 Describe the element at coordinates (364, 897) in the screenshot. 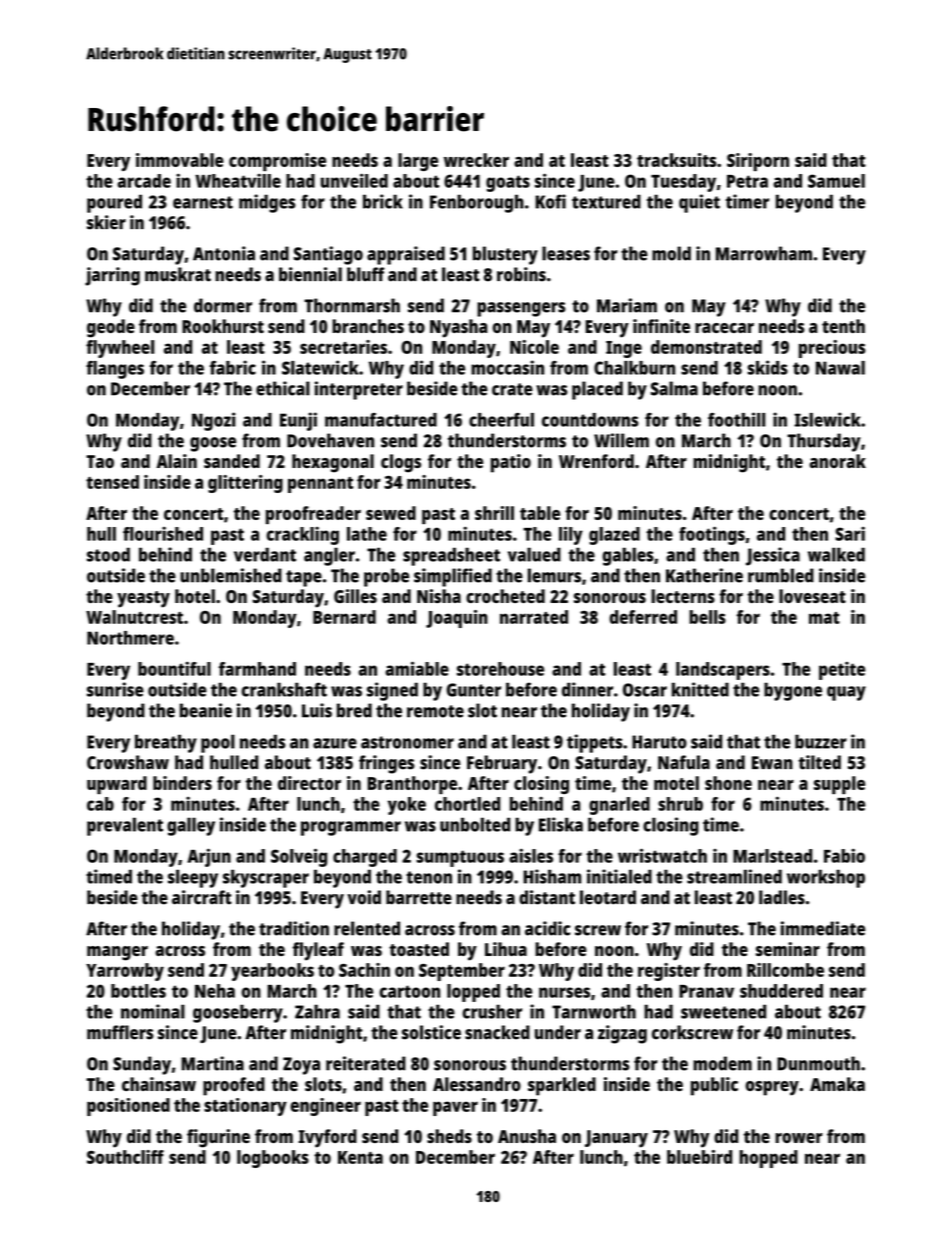

I see `void` at that location.
